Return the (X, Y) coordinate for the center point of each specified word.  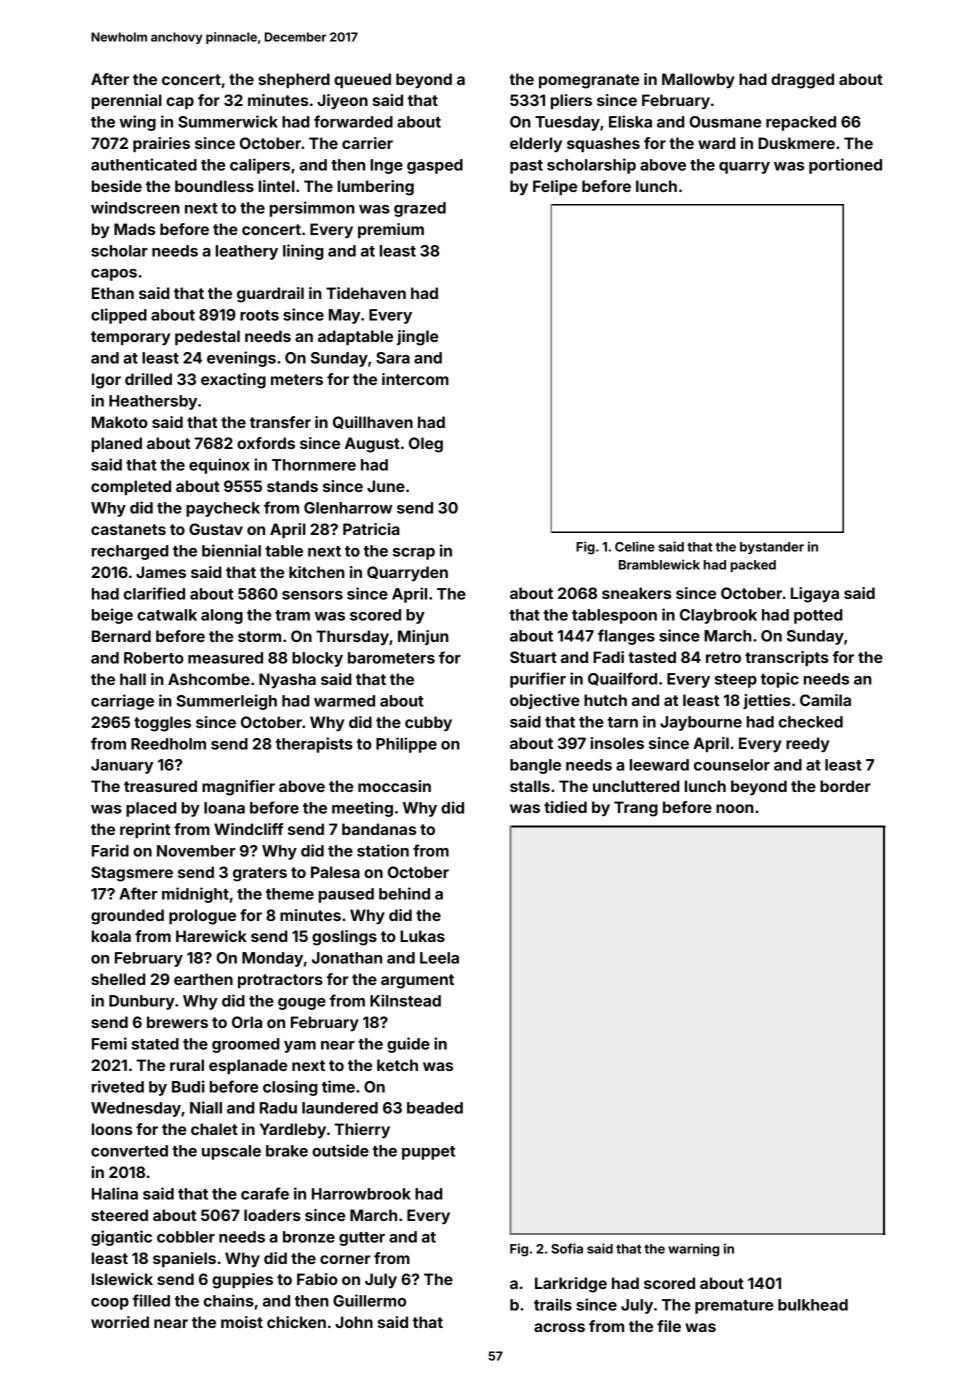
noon (735, 808)
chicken (296, 1322)
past (526, 167)
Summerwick (228, 121)
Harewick (211, 936)
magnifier (238, 788)
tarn (623, 722)
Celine (635, 546)
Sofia (567, 1248)
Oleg (426, 445)
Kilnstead (405, 1000)
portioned (845, 166)
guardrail (270, 295)
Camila (825, 700)
